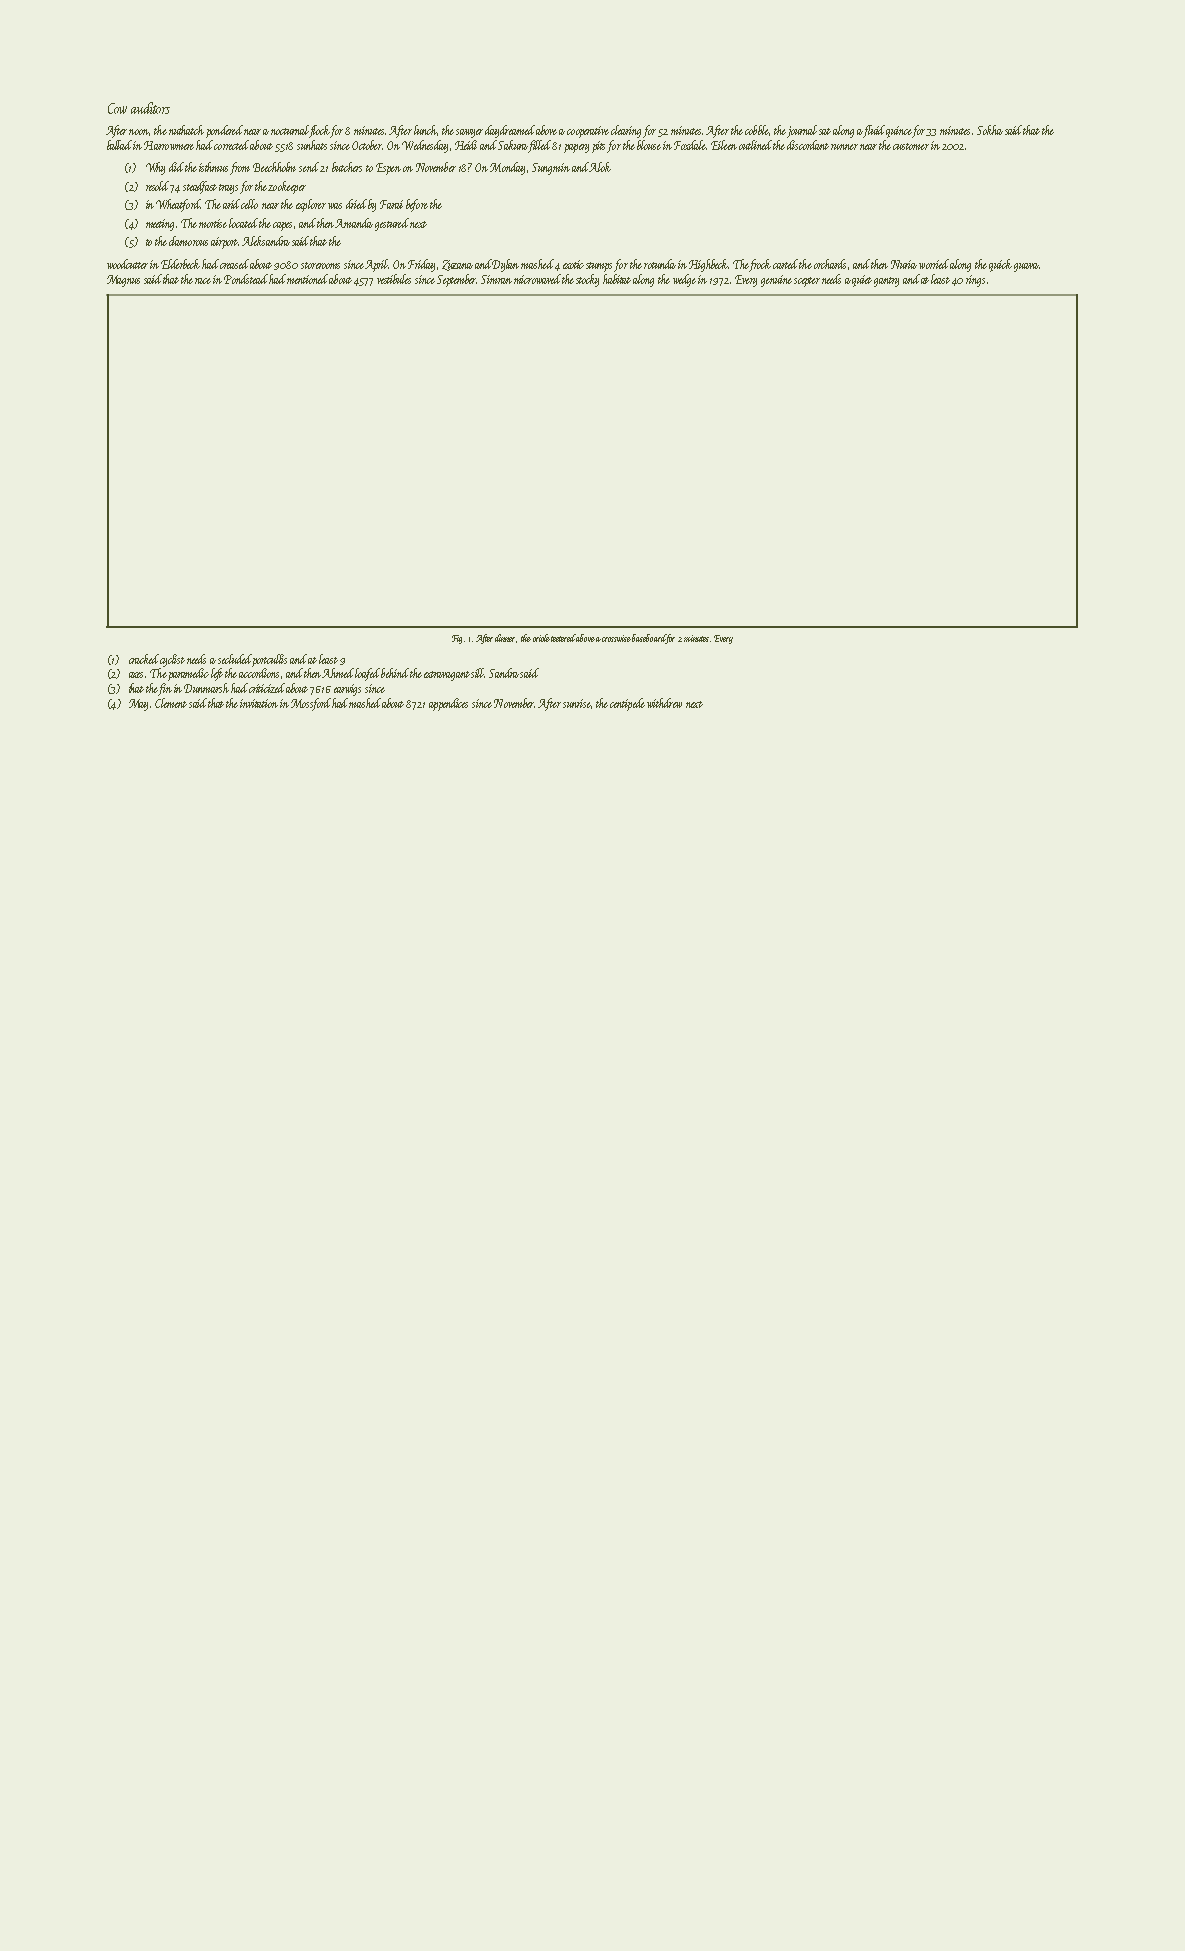 The width and height of the image is (1185, 1951). I want to click on dinner, so click(505, 638).
